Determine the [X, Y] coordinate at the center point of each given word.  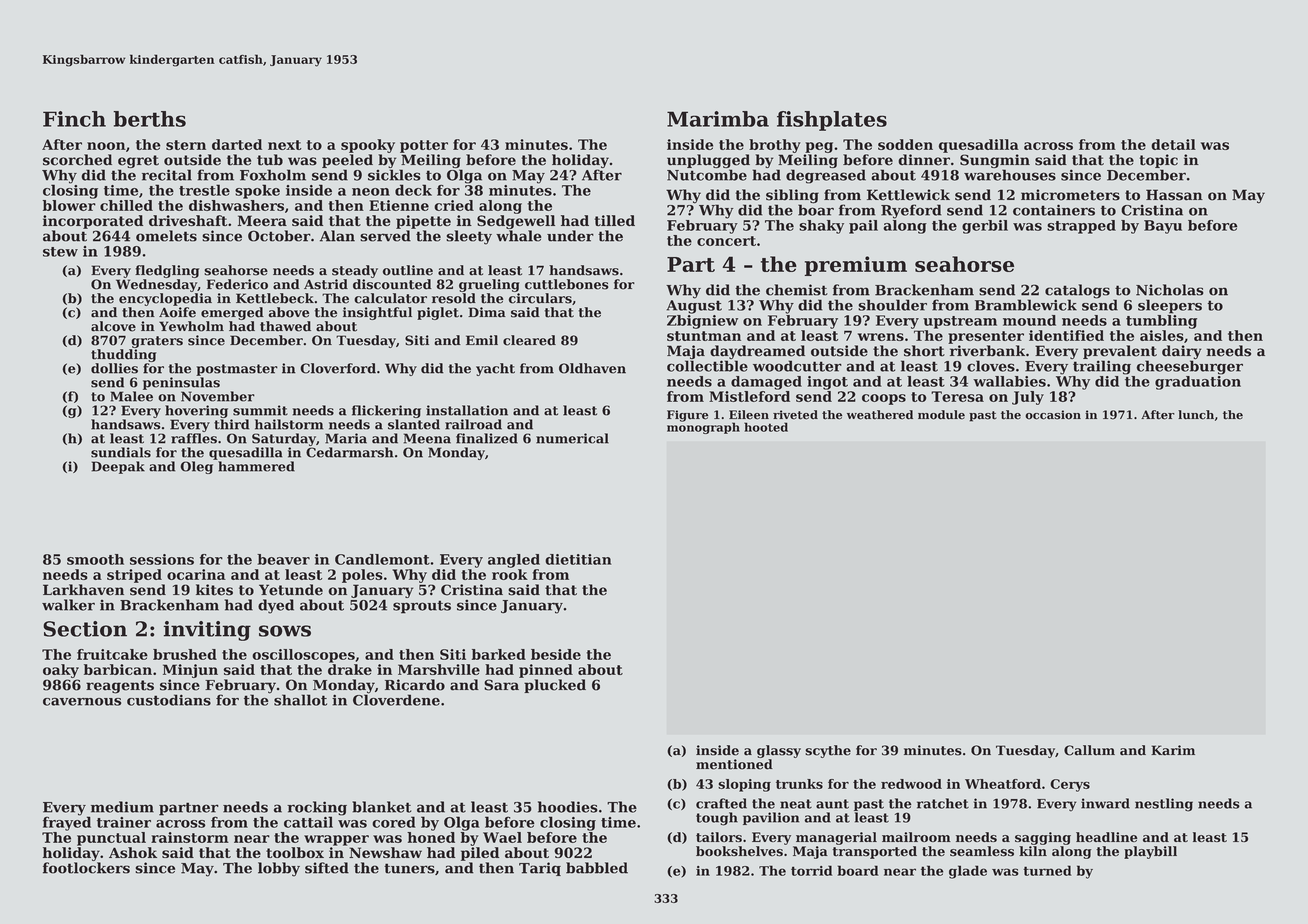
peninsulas [181, 383]
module [941, 415]
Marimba [718, 119]
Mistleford [749, 396]
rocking [317, 808]
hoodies [568, 807]
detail [1173, 144]
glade [968, 872]
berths [149, 119]
